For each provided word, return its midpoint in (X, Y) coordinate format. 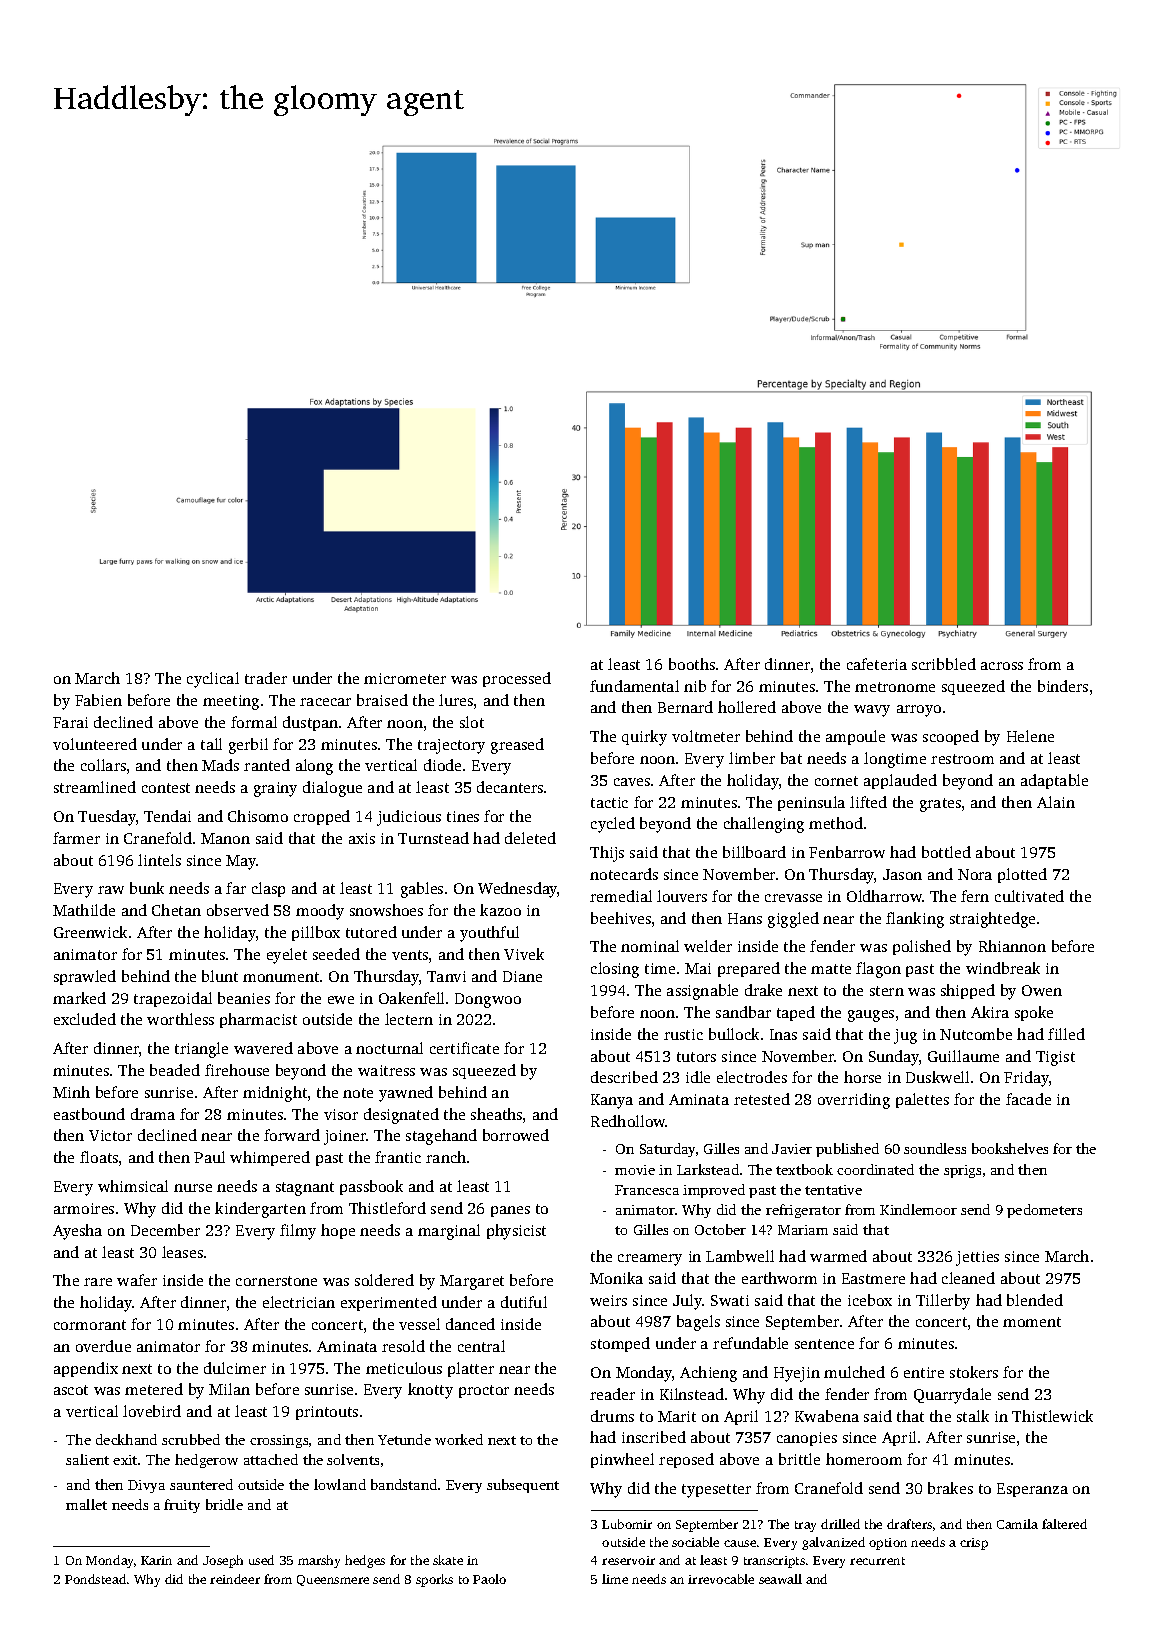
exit (125, 1460)
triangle (201, 1050)
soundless (935, 1148)
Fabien (98, 700)
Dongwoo (488, 1000)
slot (472, 722)
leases (182, 1252)
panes (510, 1211)
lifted (868, 802)
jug (905, 1036)
